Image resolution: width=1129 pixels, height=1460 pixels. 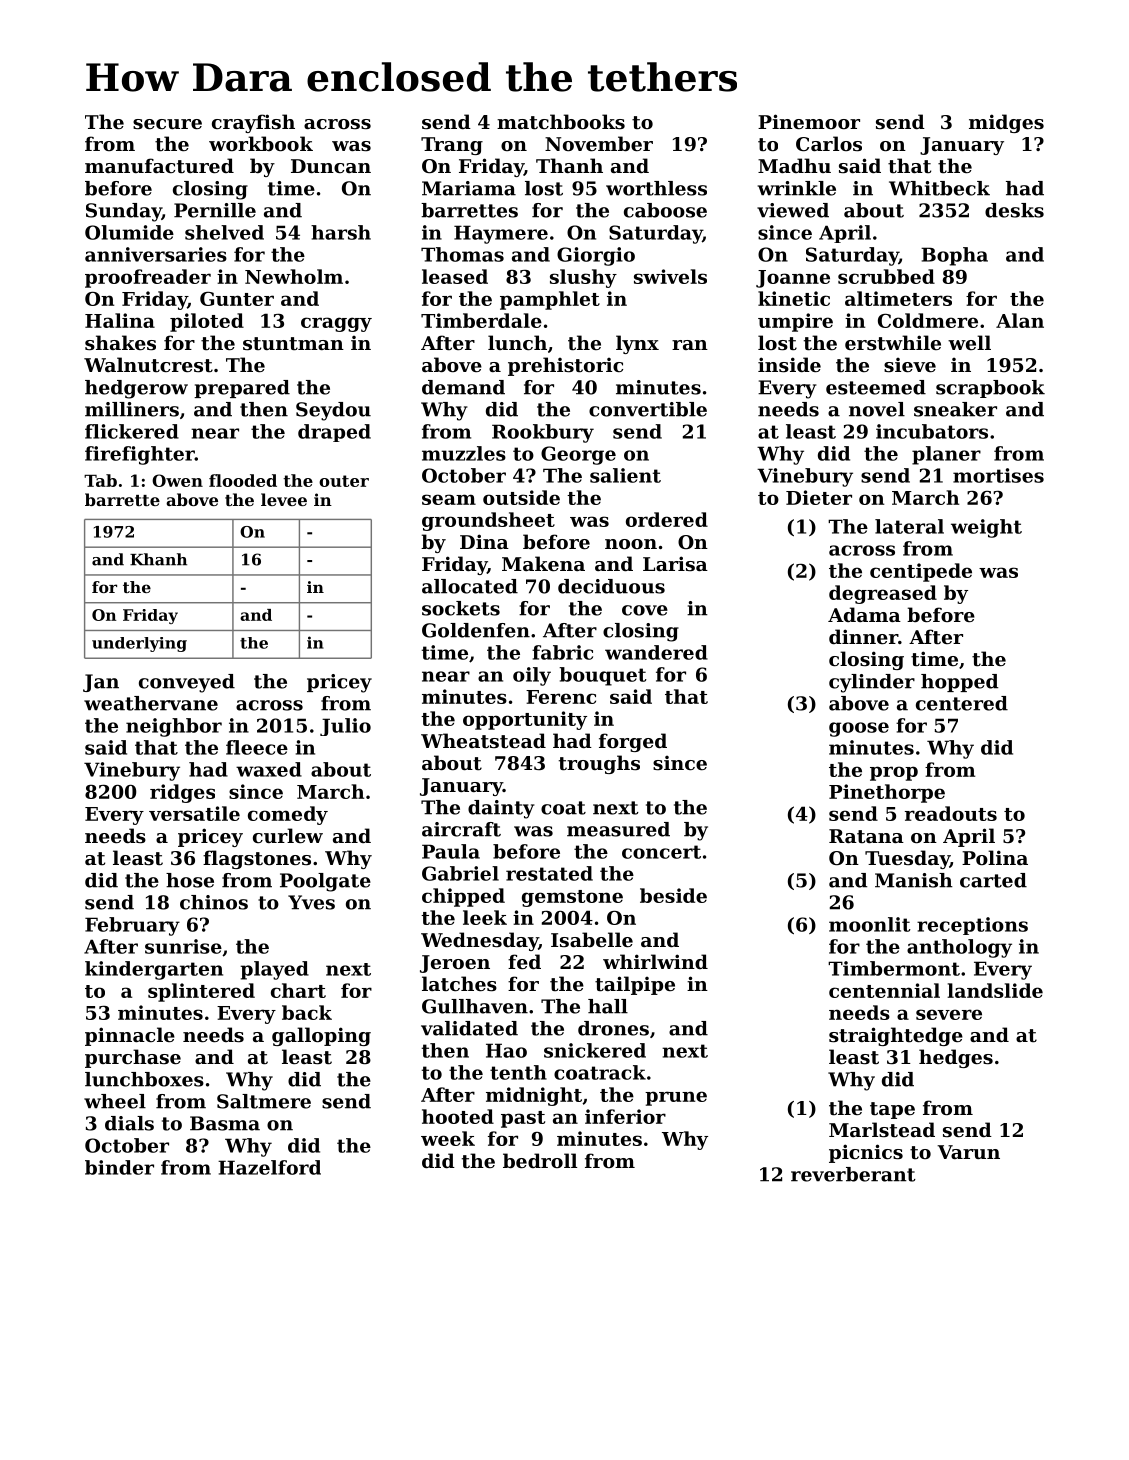 What do you see at coordinates (119, 1167) in the image?
I see `binder` at bounding box center [119, 1167].
